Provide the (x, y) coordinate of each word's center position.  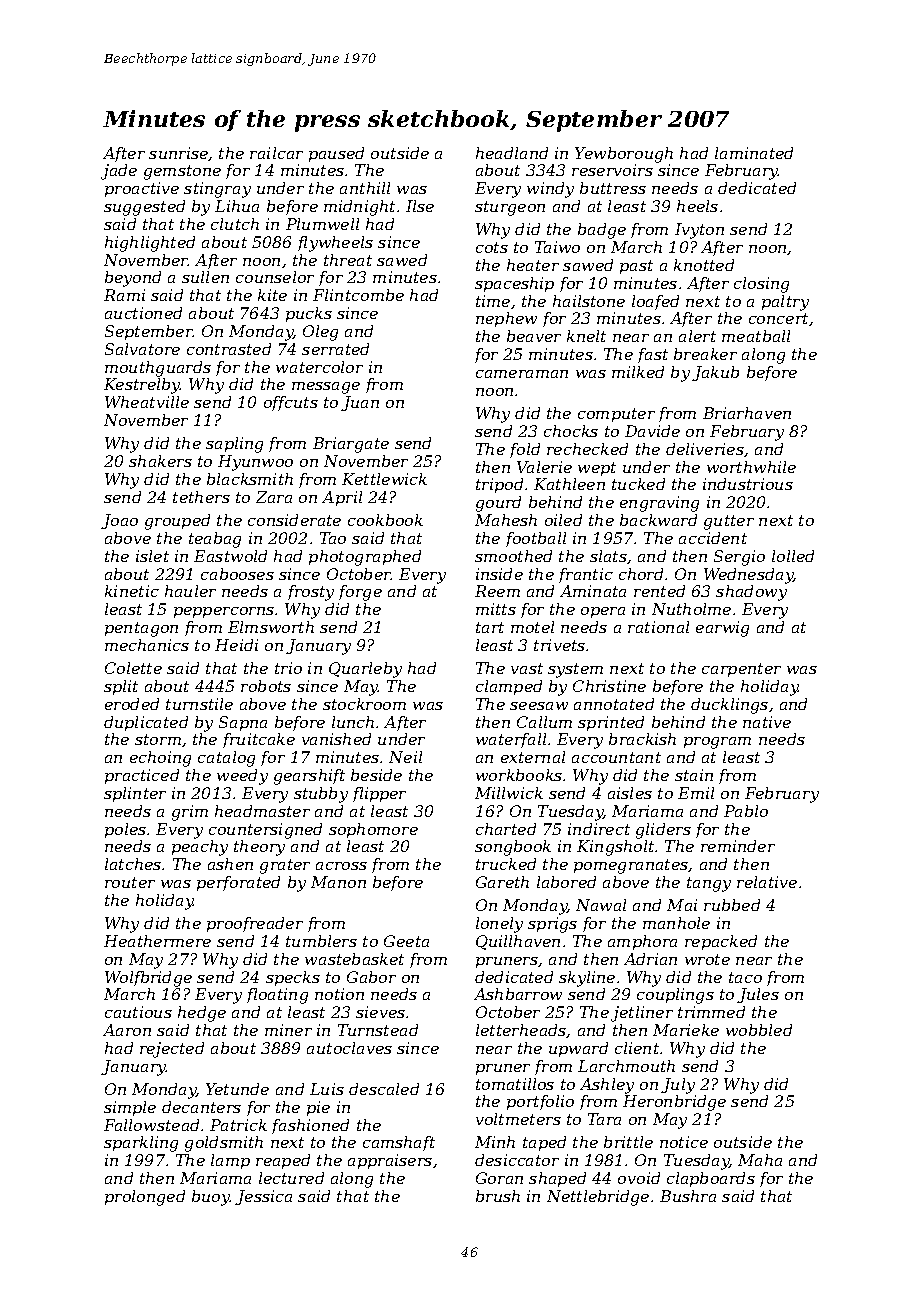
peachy (200, 848)
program (717, 743)
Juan (360, 403)
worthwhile (751, 467)
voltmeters (518, 1119)
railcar (276, 153)
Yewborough (624, 155)
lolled (793, 556)
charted (506, 829)
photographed (365, 558)
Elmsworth (271, 627)
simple (130, 1108)
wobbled (759, 1030)
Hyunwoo (255, 463)
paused (336, 154)
